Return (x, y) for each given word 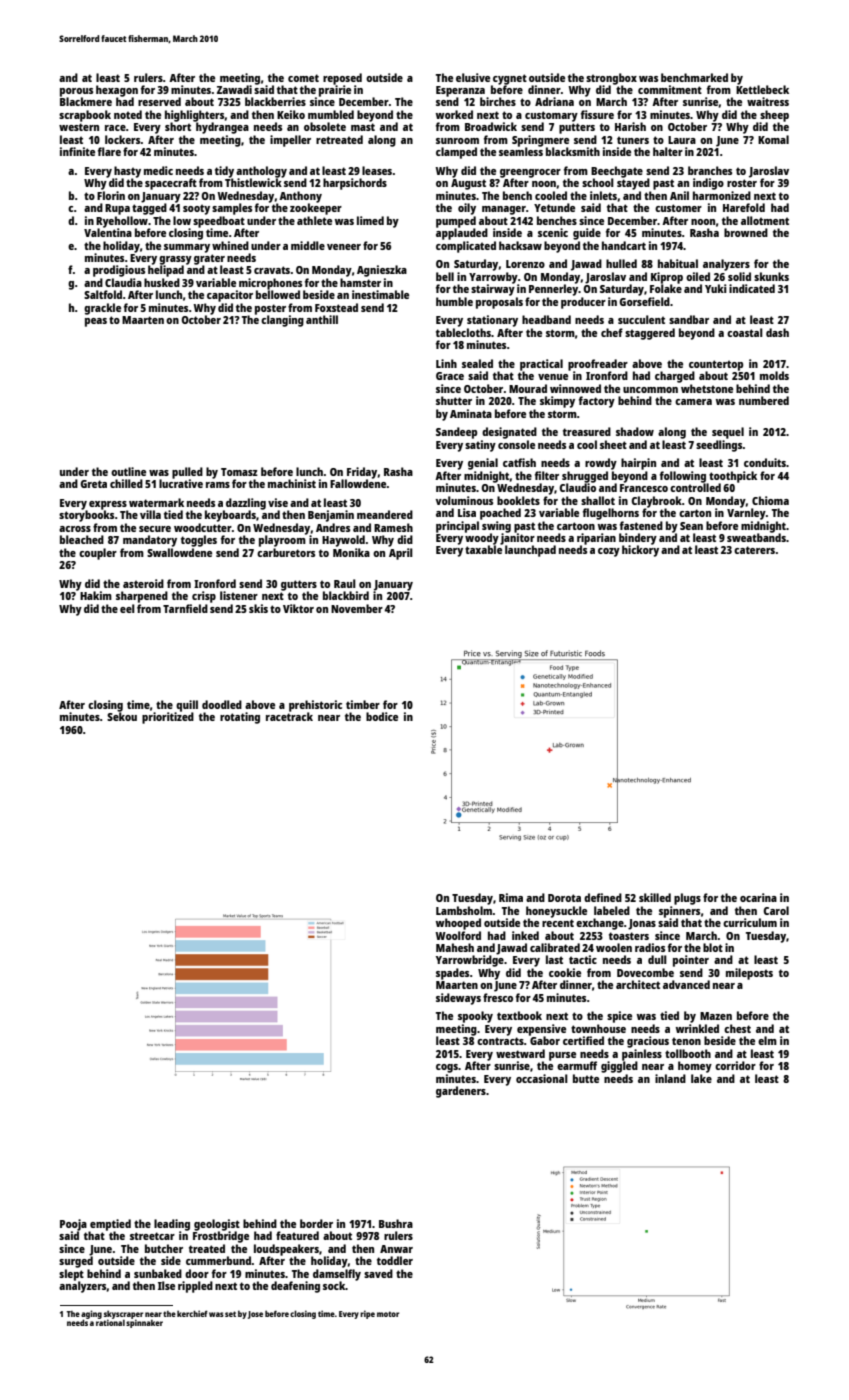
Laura (682, 140)
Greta (93, 484)
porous (76, 92)
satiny (480, 446)
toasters (629, 936)
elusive (473, 77)
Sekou (122, 716)
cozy (609, 552)
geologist (217, 1225)
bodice (382, 716)
